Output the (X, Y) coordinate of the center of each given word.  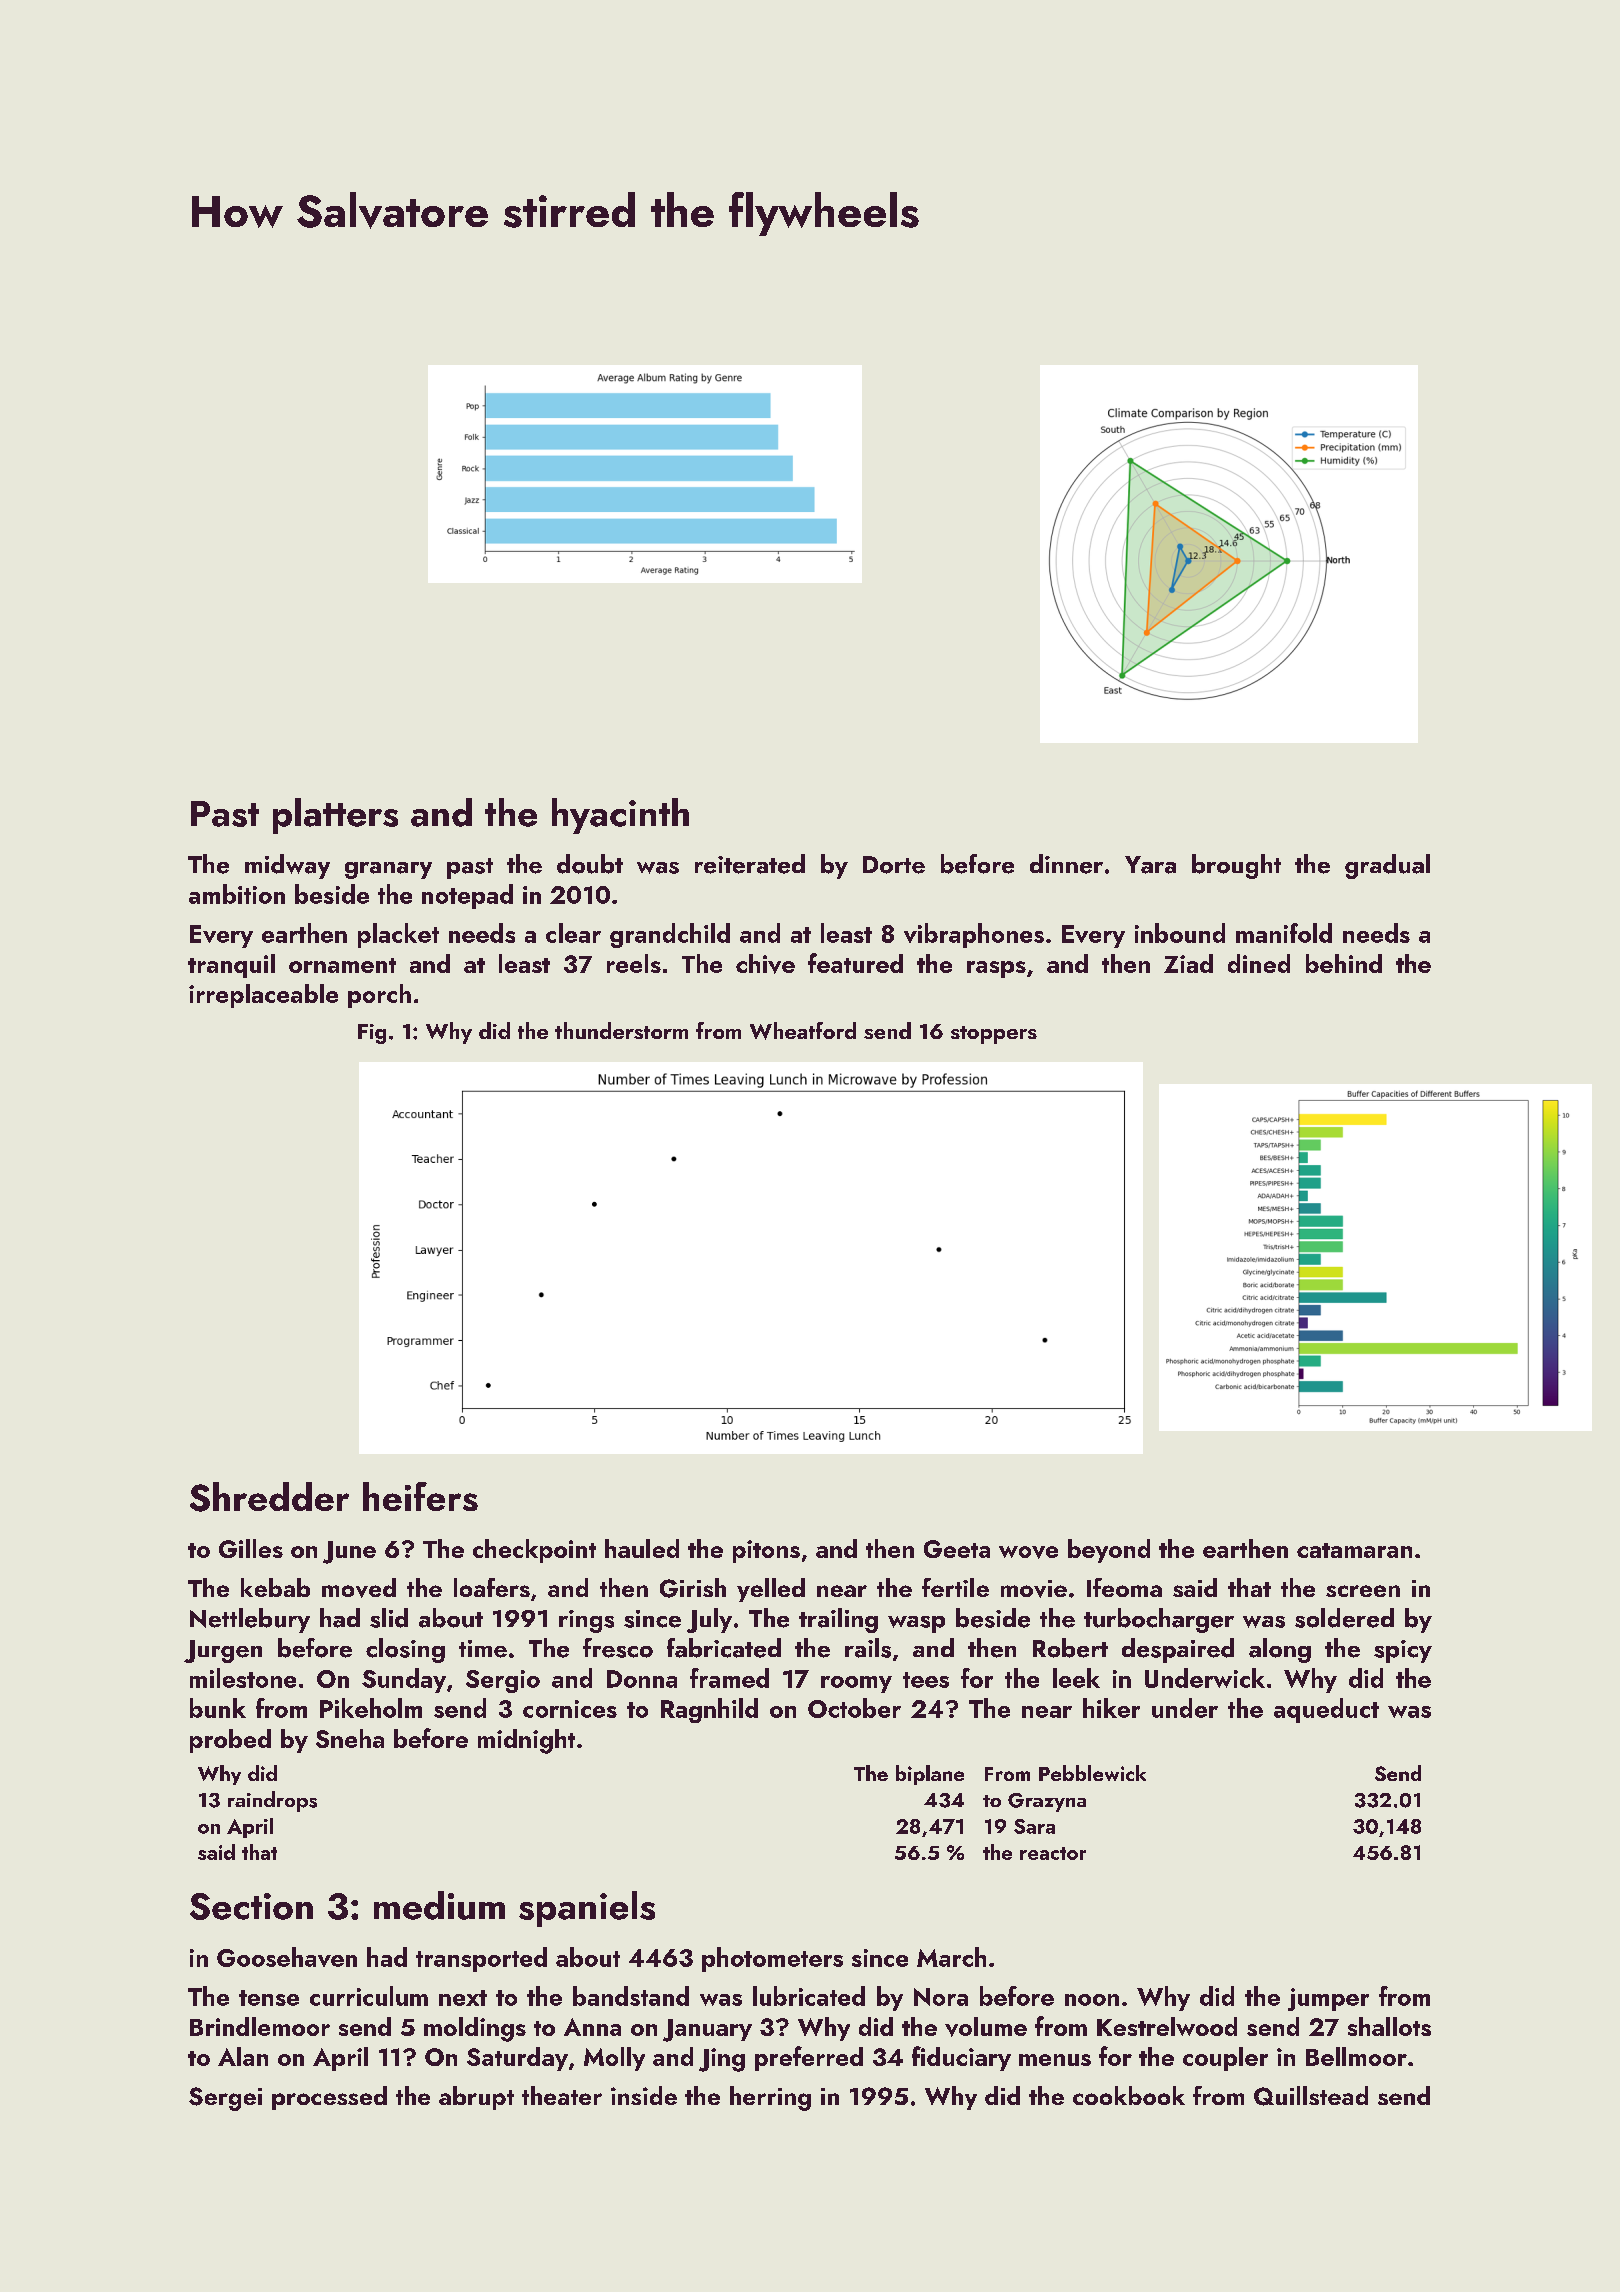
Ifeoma (1124, 1587)
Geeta (957, 1549)
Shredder (269, 1497)
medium (439, 1905)
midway (287, 866)
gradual (1387, 866)
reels (634, 963)
